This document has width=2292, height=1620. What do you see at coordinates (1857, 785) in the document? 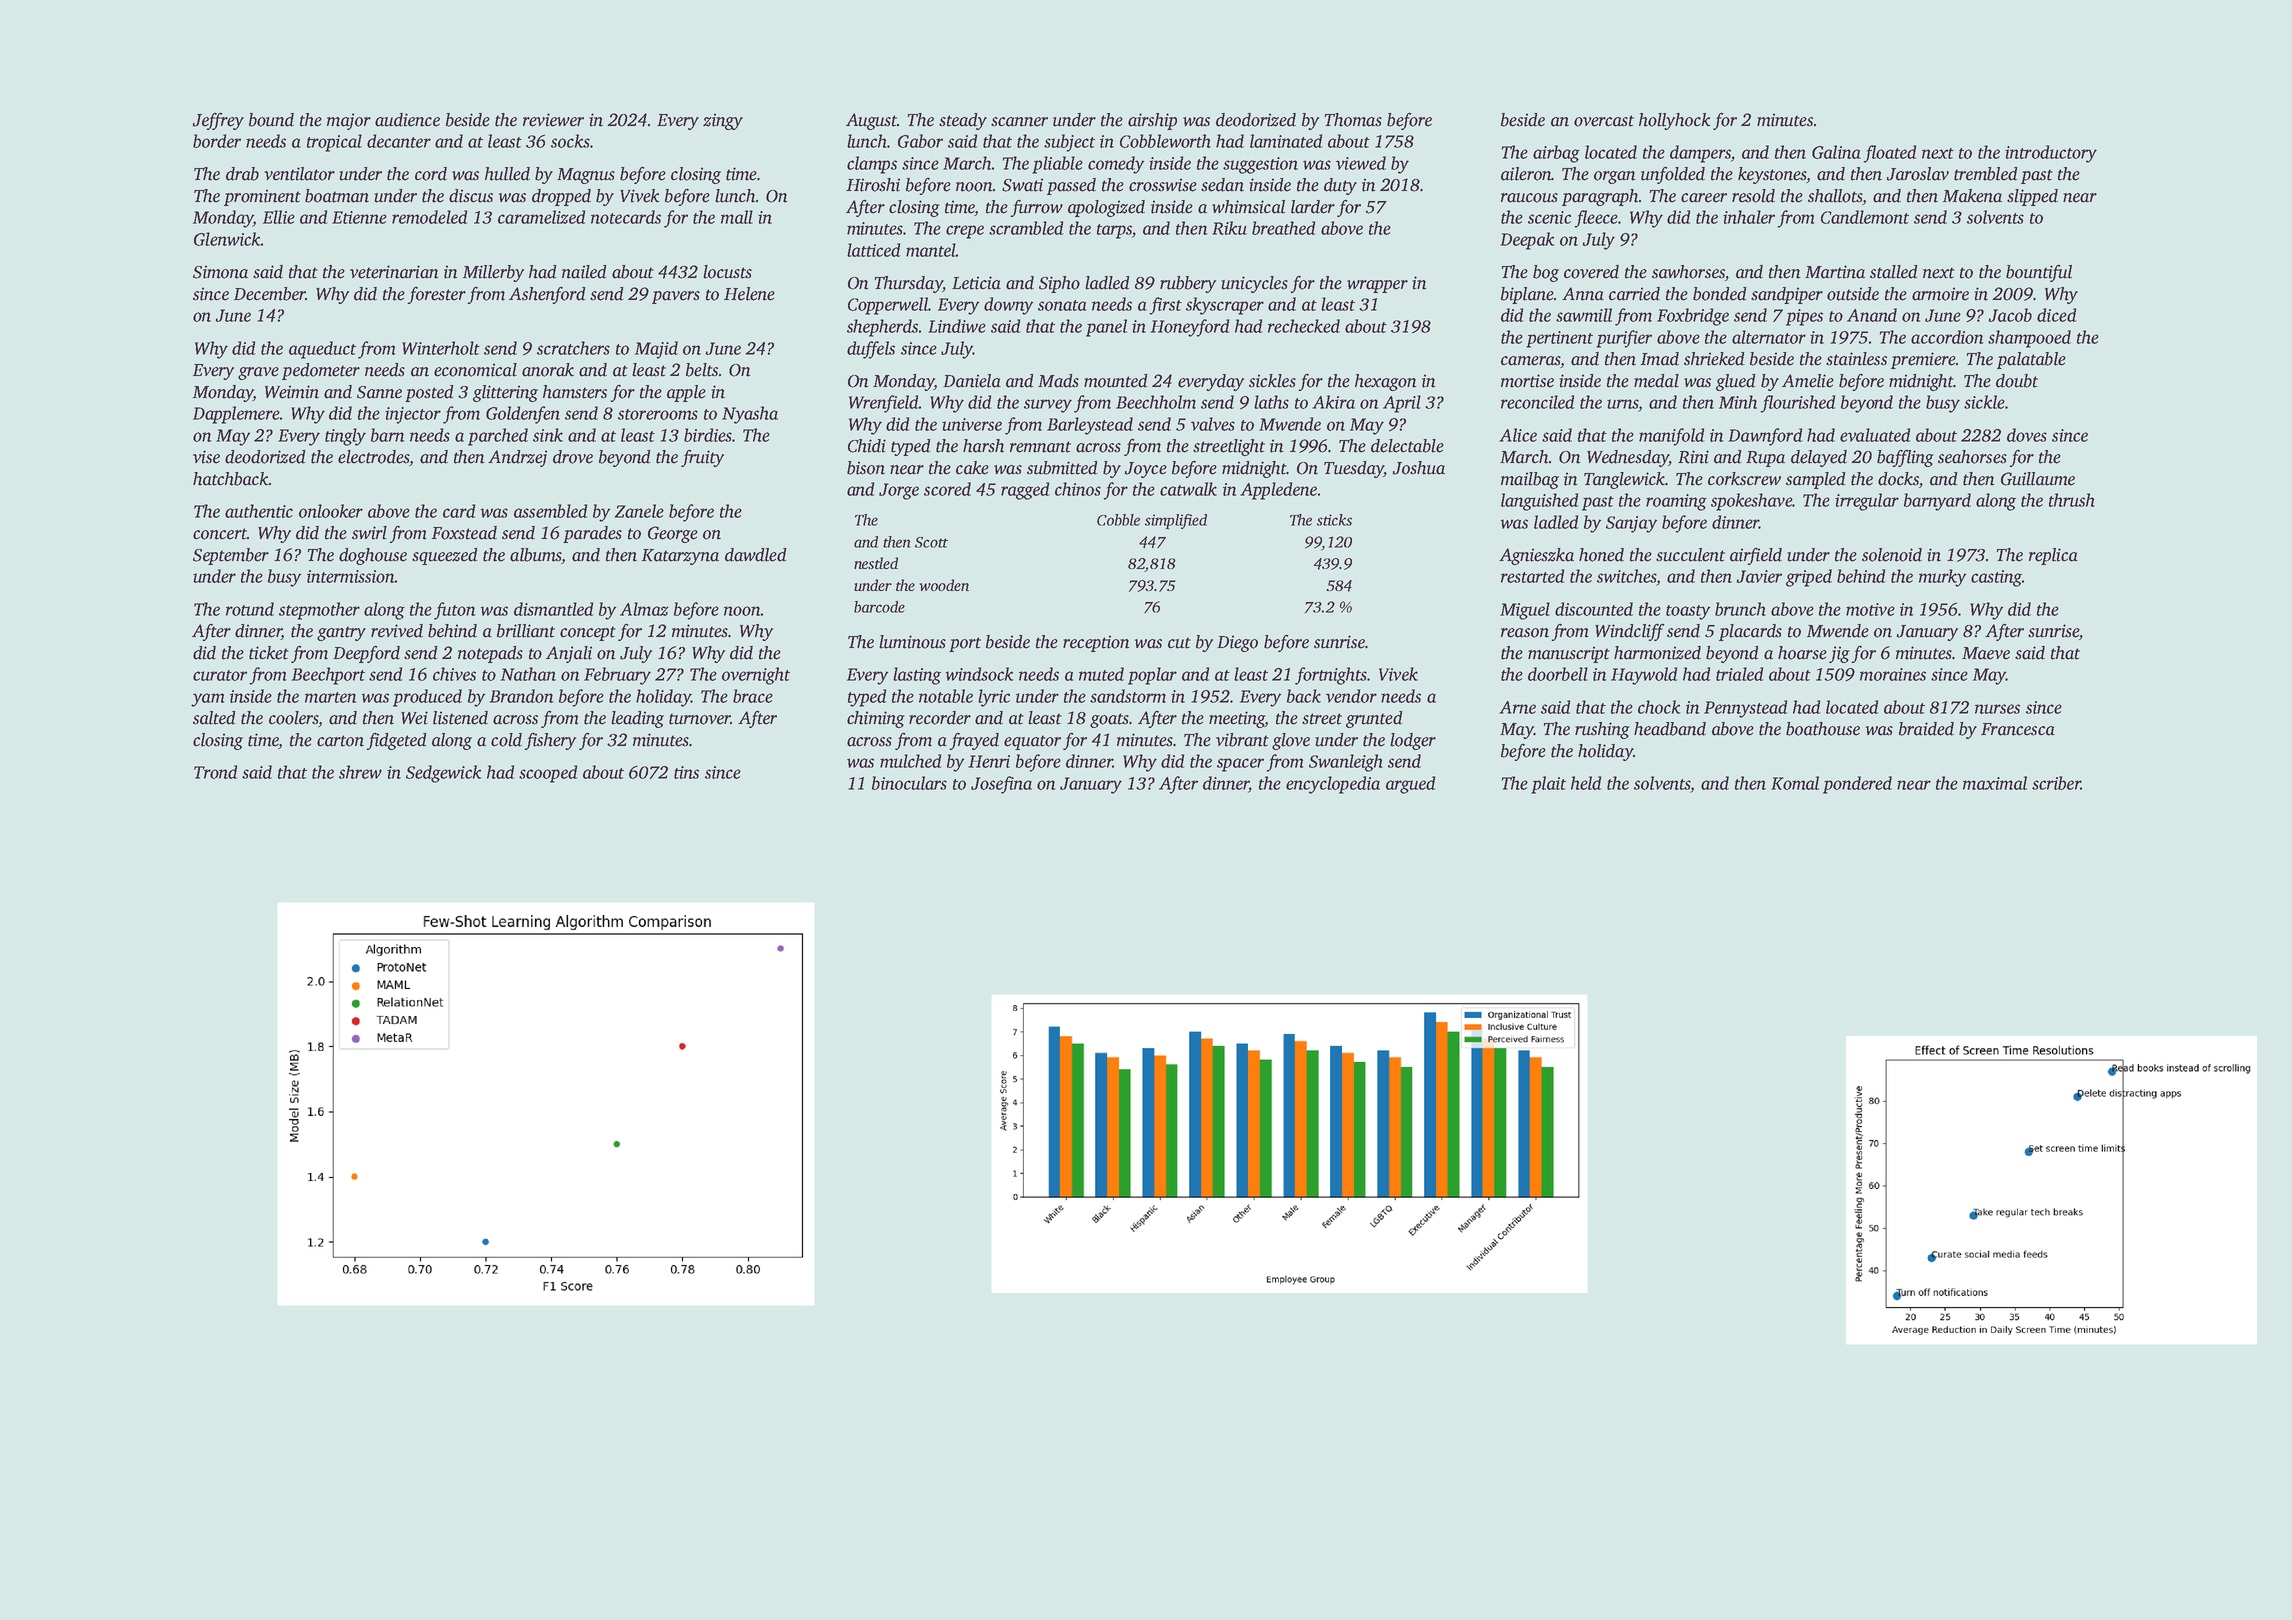
I see `pondered` at bounding box center [1857, 785].
